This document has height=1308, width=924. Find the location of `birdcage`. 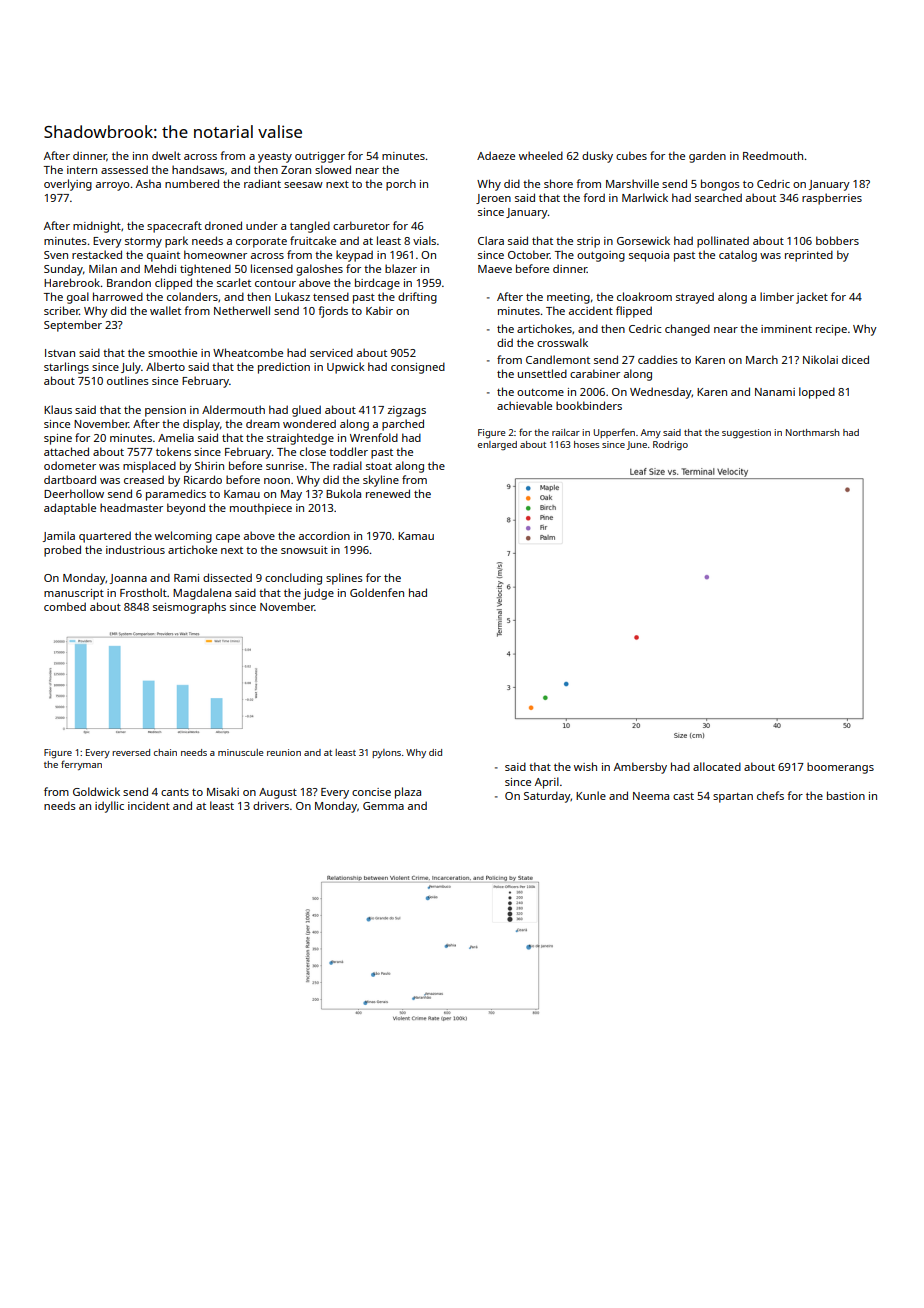

birdcage is located at coordinates (377, 284).
